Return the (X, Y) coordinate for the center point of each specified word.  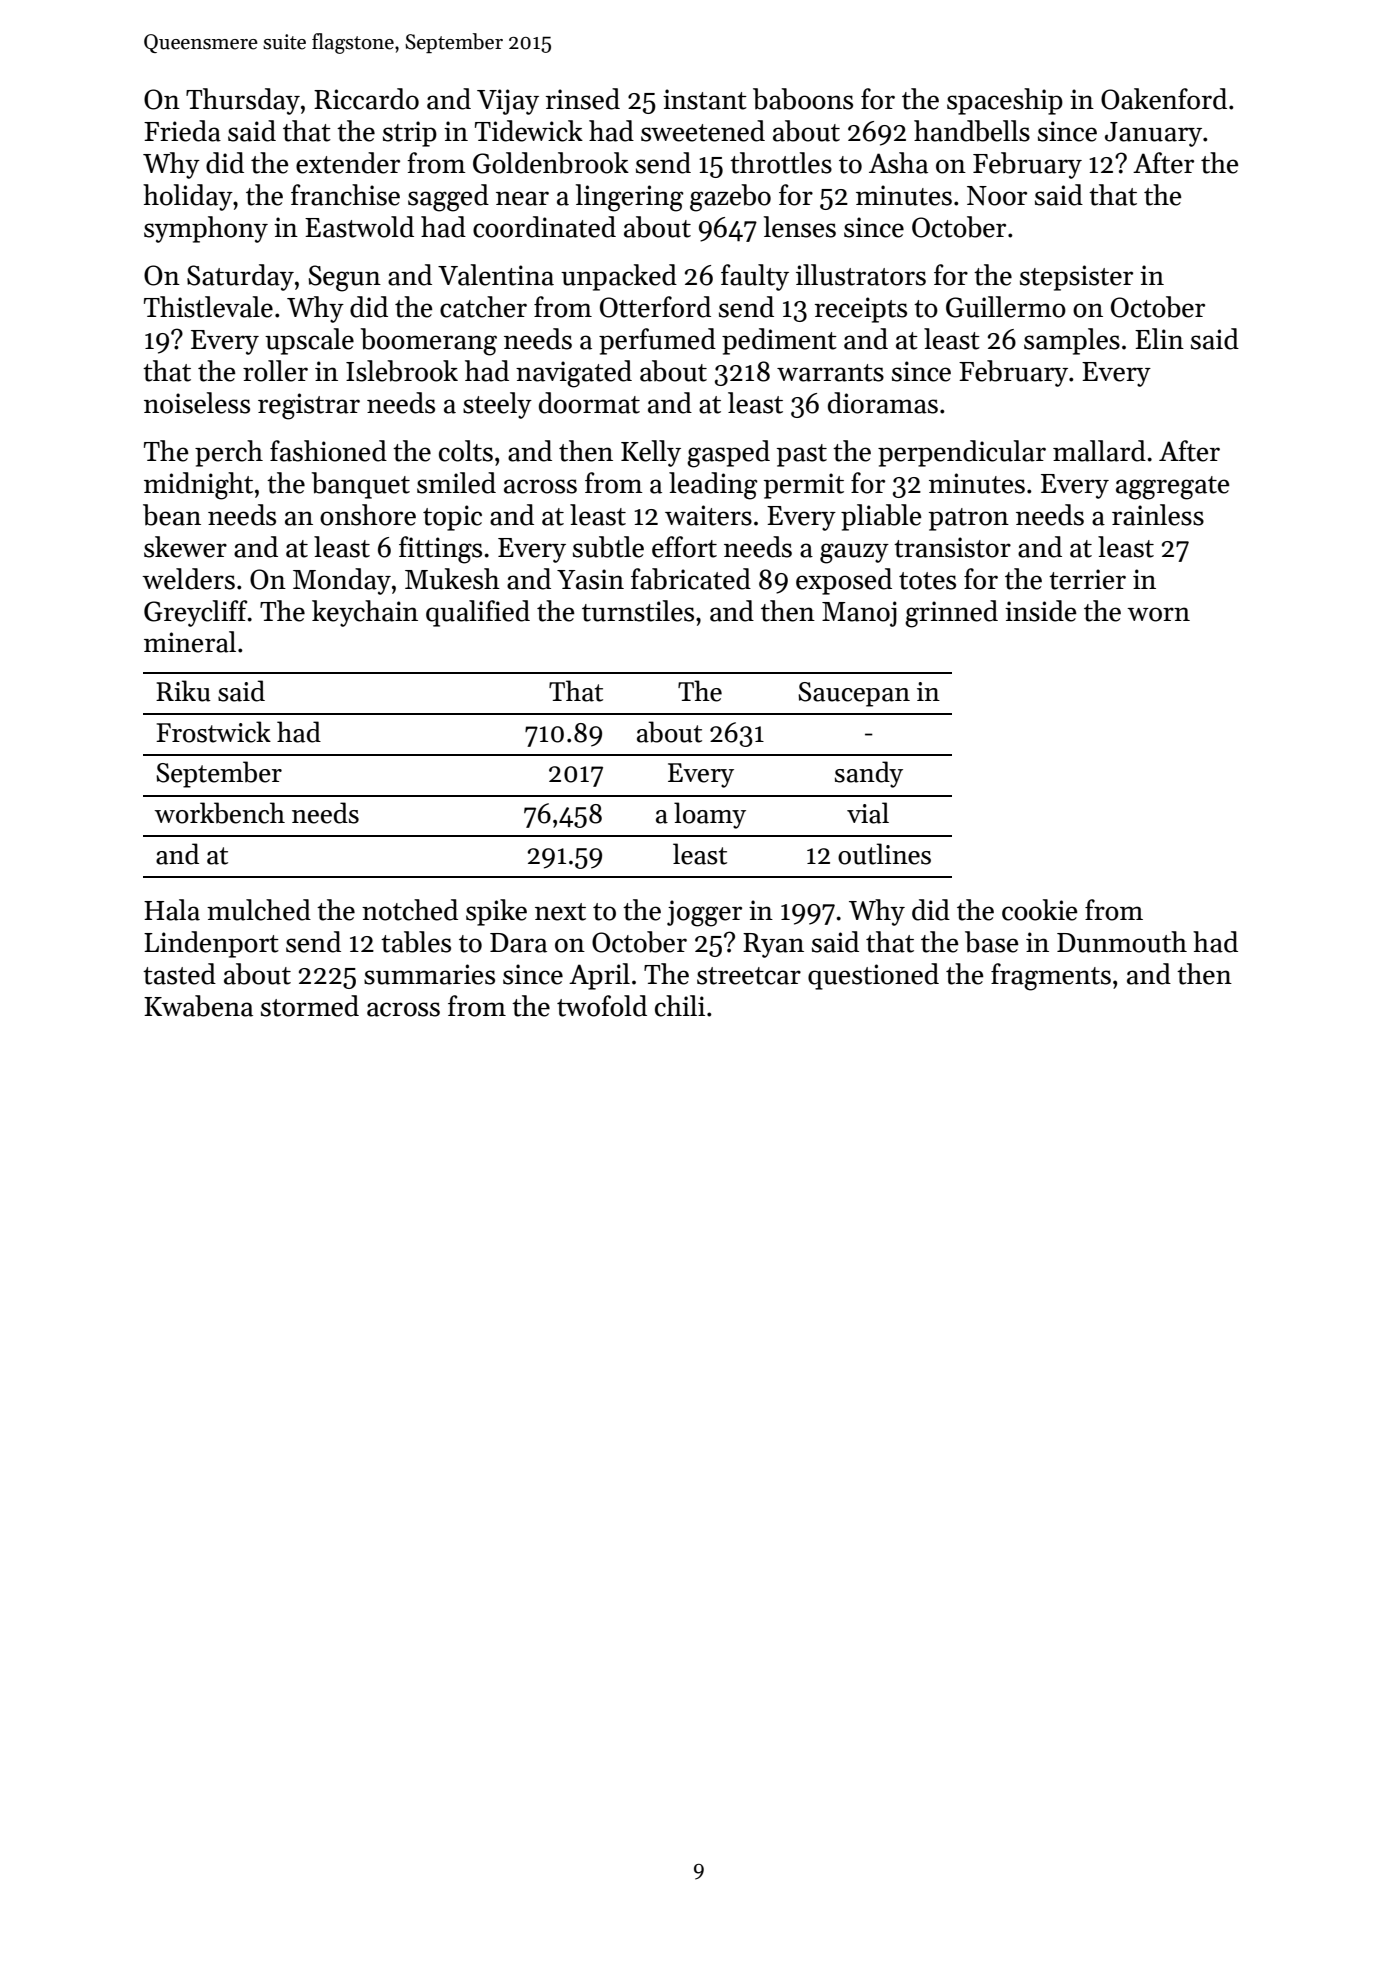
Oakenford (1164, 99)
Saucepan (854, 694)
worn (1158, 614)
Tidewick (529, 131)
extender (348, 163)
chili (680, 1006)
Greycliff (196, 613)
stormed (310, 1006)
